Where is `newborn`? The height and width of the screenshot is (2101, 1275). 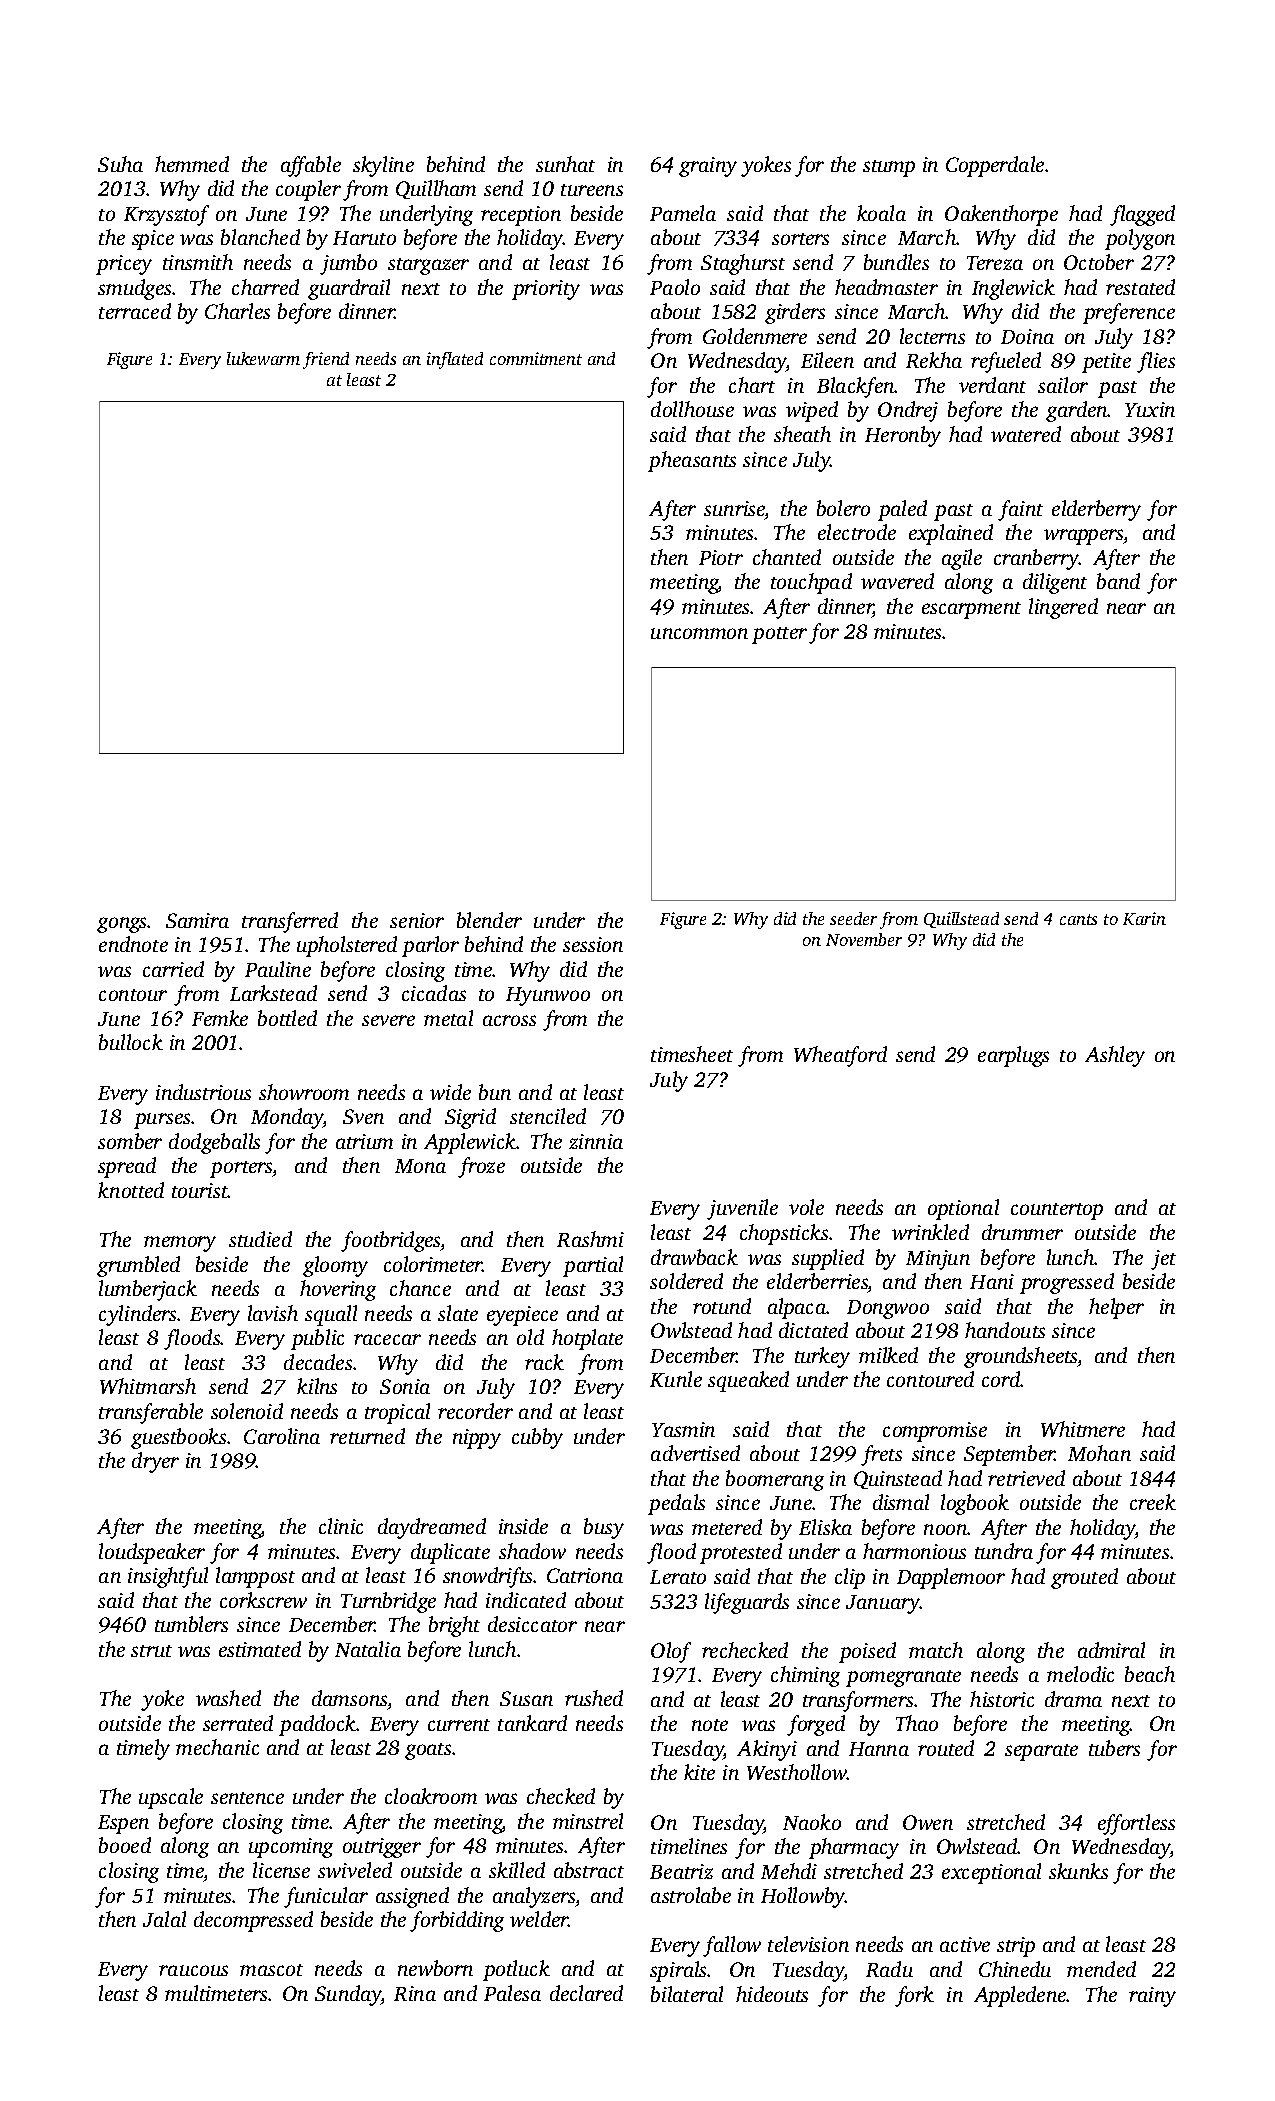
newborn is located at coordinates (435, 1968).
